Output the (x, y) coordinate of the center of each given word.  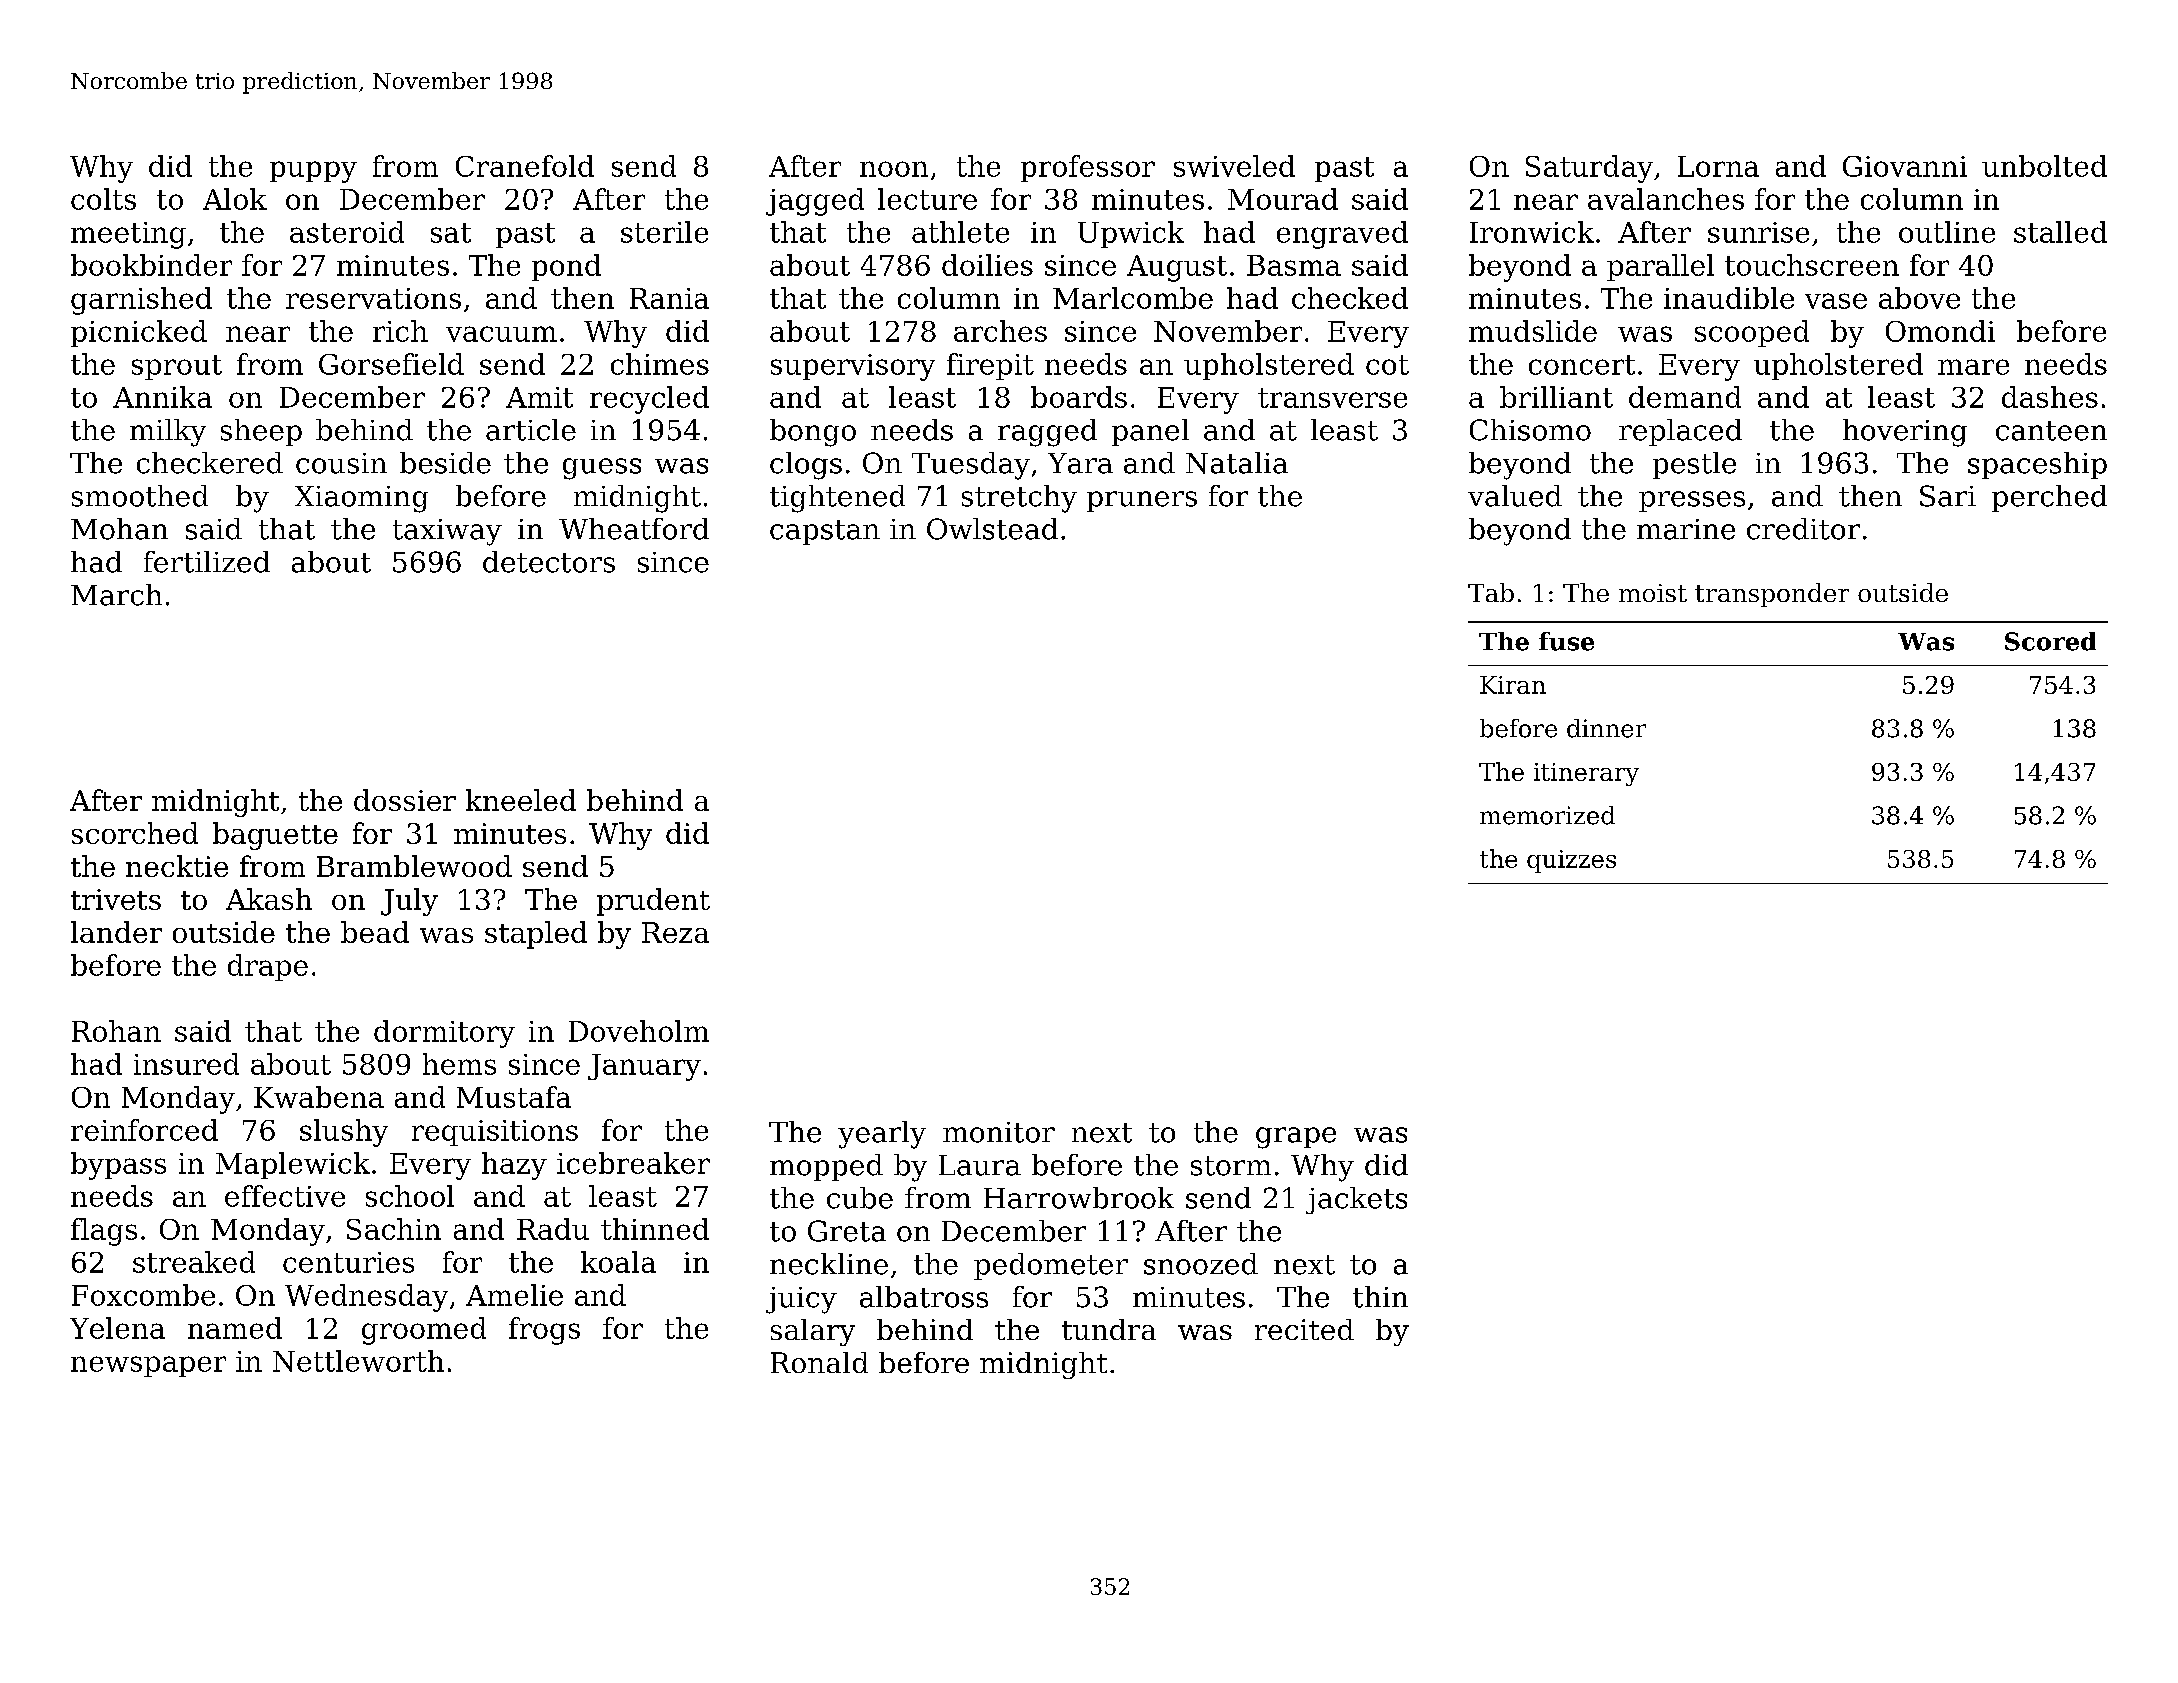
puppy (313, 172)
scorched (135, 833)
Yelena (117, 1328)
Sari (1948, 496)
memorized (1547, 815)
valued (1515, 496)
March (116, 595)
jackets (1356, 1200)
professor (1088, 168)
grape (1296, 1138)
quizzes (1571, 861)
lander (116, 932)
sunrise (1758, 232)
